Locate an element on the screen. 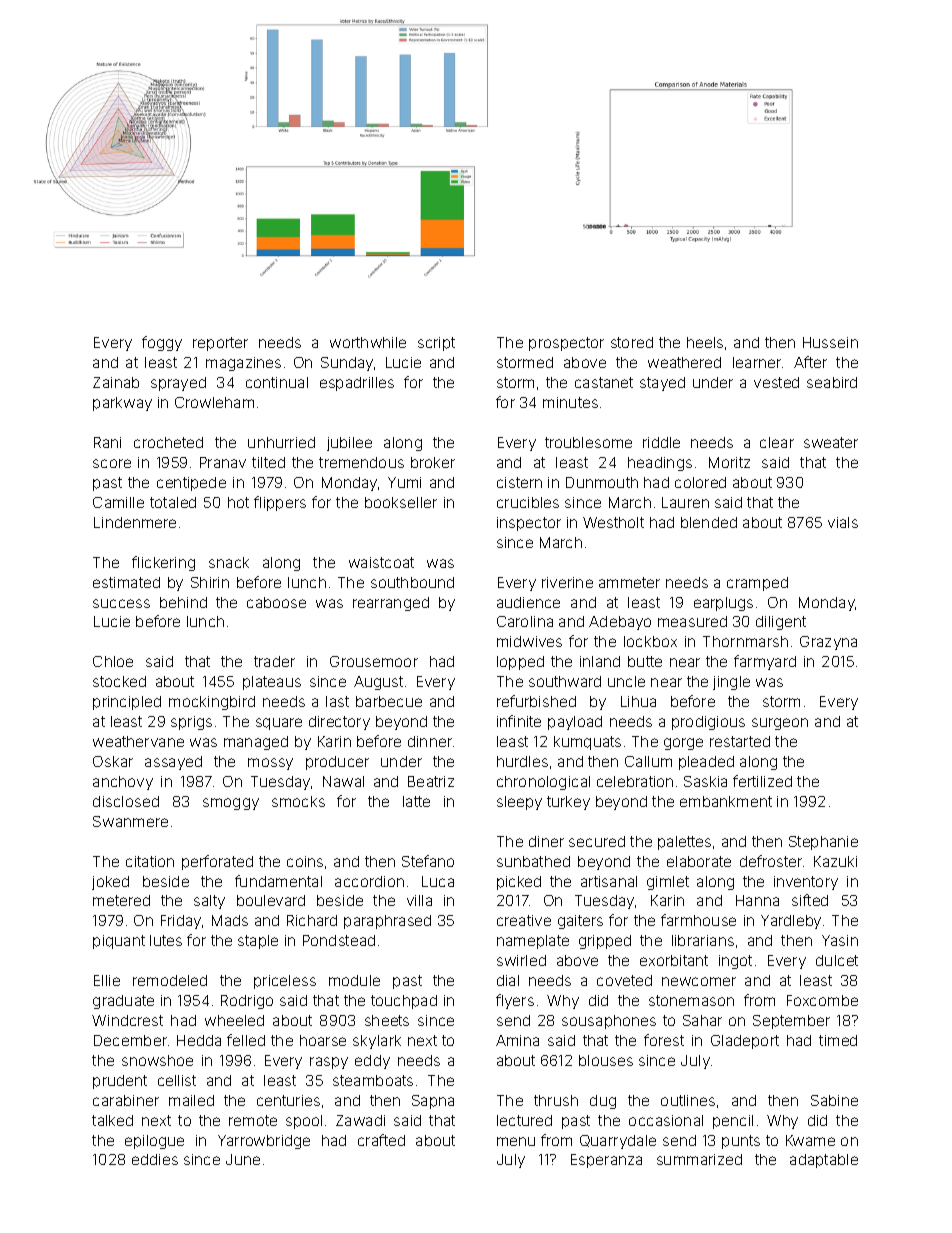 The width and height of the screenshot is (952, 1233). Stefano is located at coordinates (428, 861).
